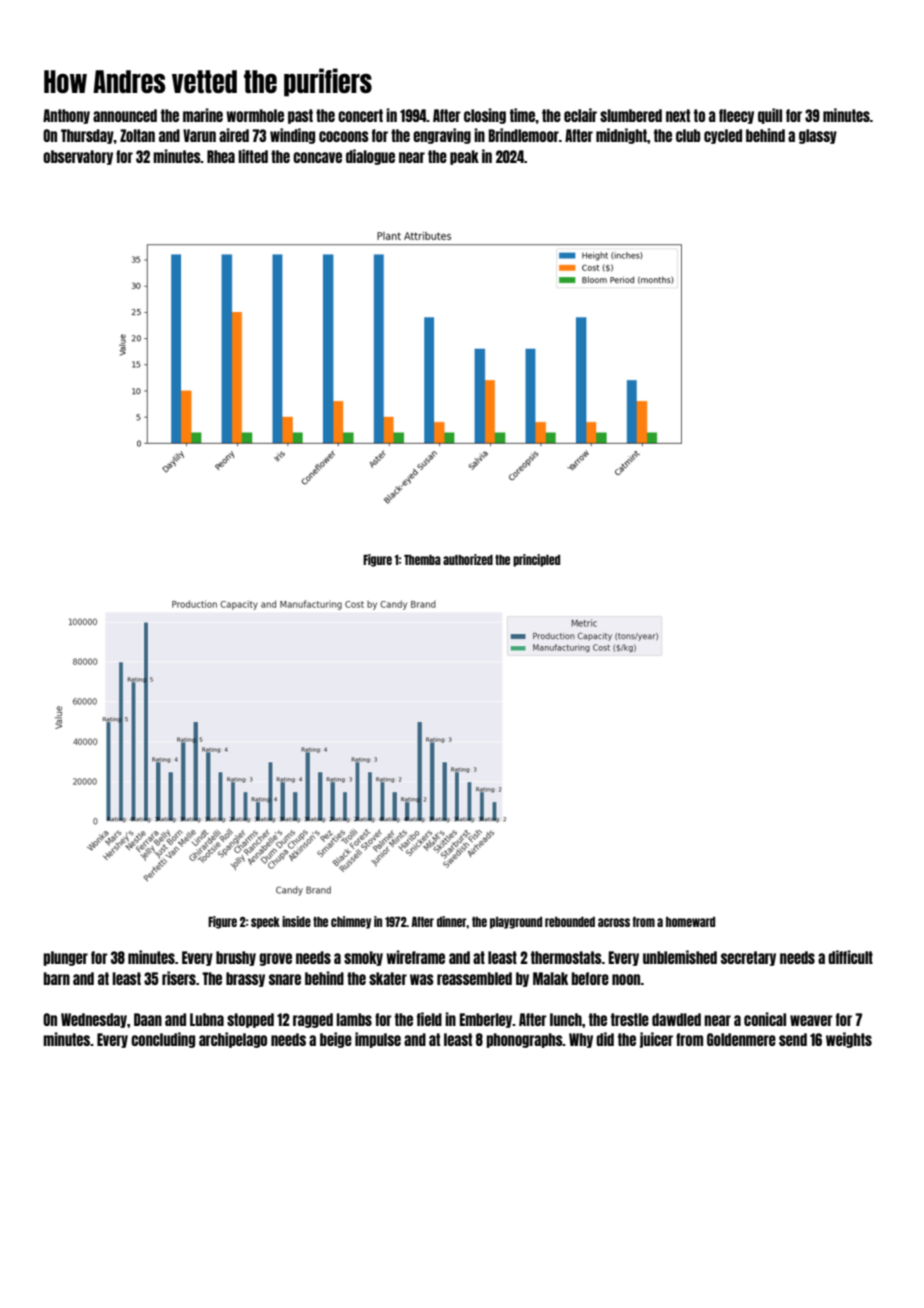  Describe the element at coordinates (485, 116) in the screenshot. I see `closing` at that location.
